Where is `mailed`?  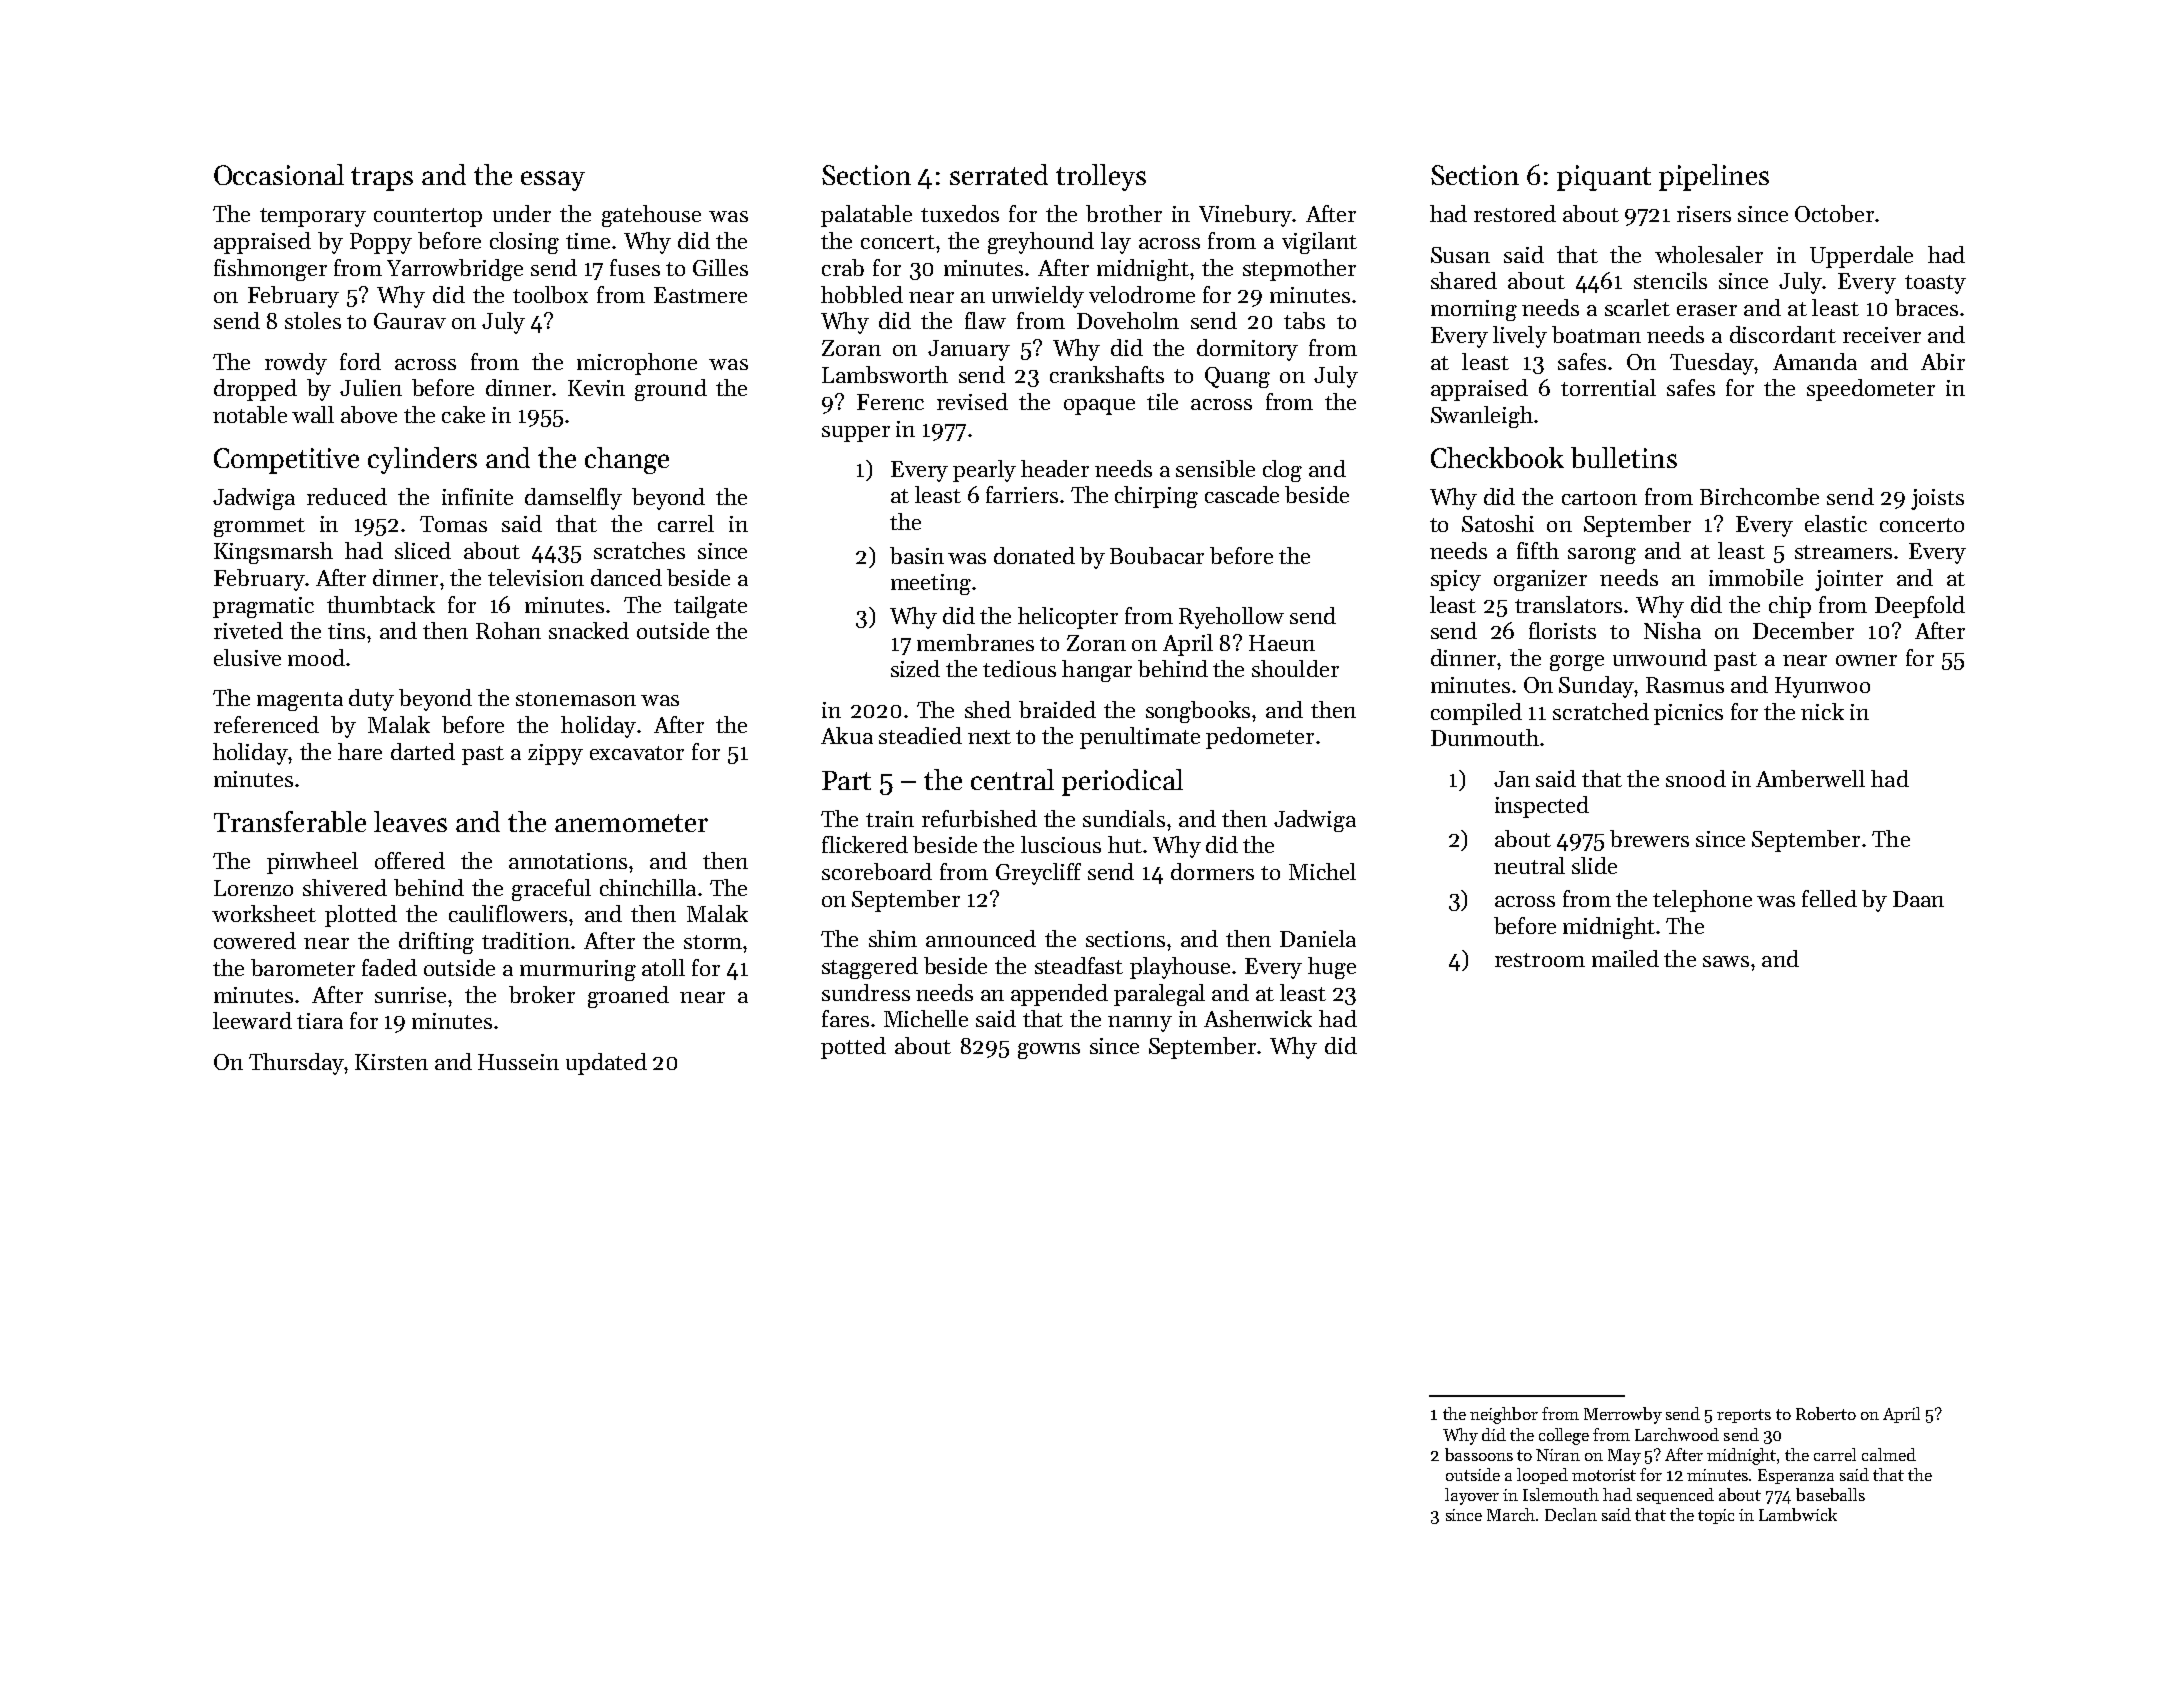 mailed is located at coordinates (1625, 958).
